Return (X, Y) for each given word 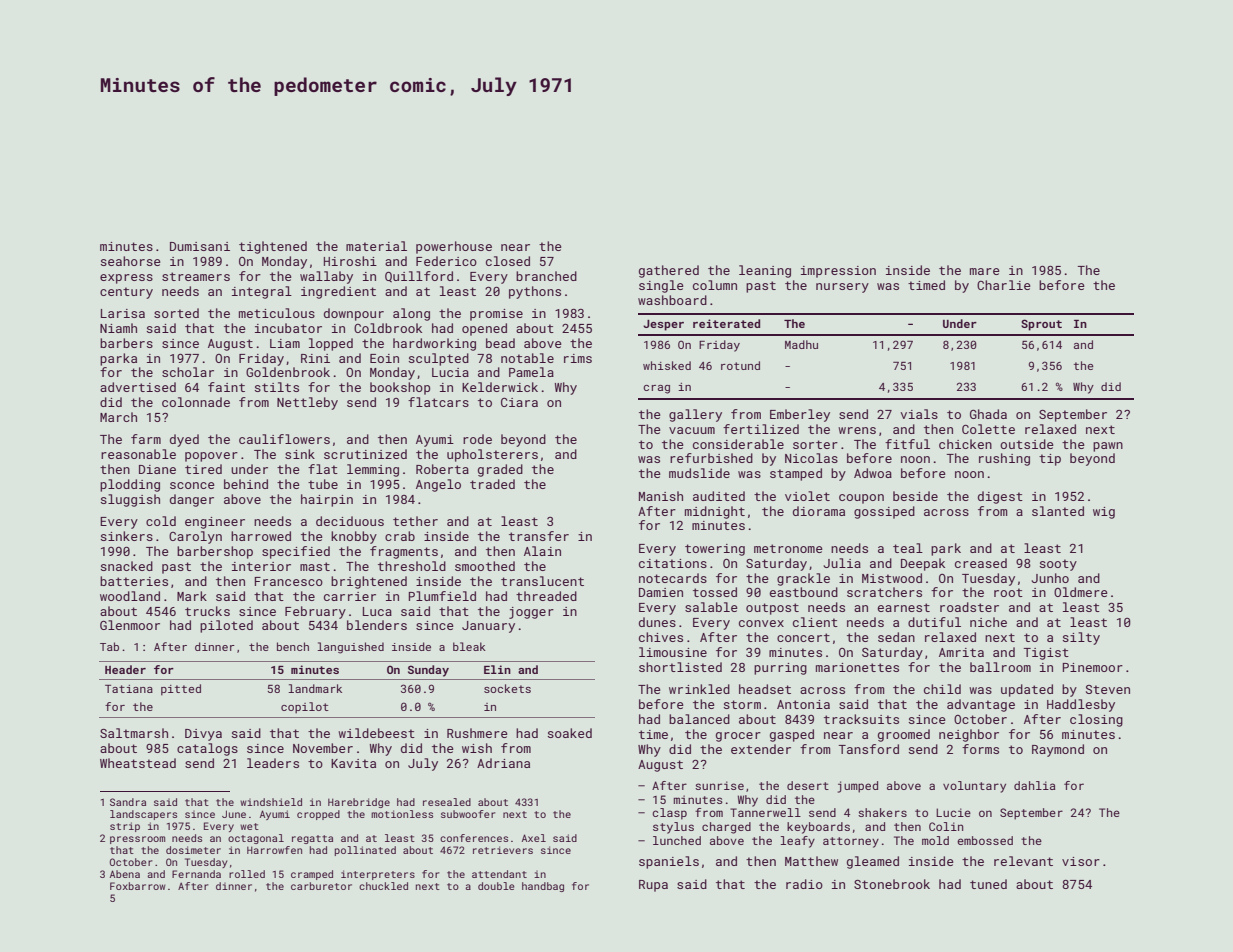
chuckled (383, 886)
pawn (1108, 447)
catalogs (207, 749)
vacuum (692, 430)
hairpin (327, 500)
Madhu (801, 344)
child (942, 689)
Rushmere (477, 733)
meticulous (277, 313)
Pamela (531, 372)
